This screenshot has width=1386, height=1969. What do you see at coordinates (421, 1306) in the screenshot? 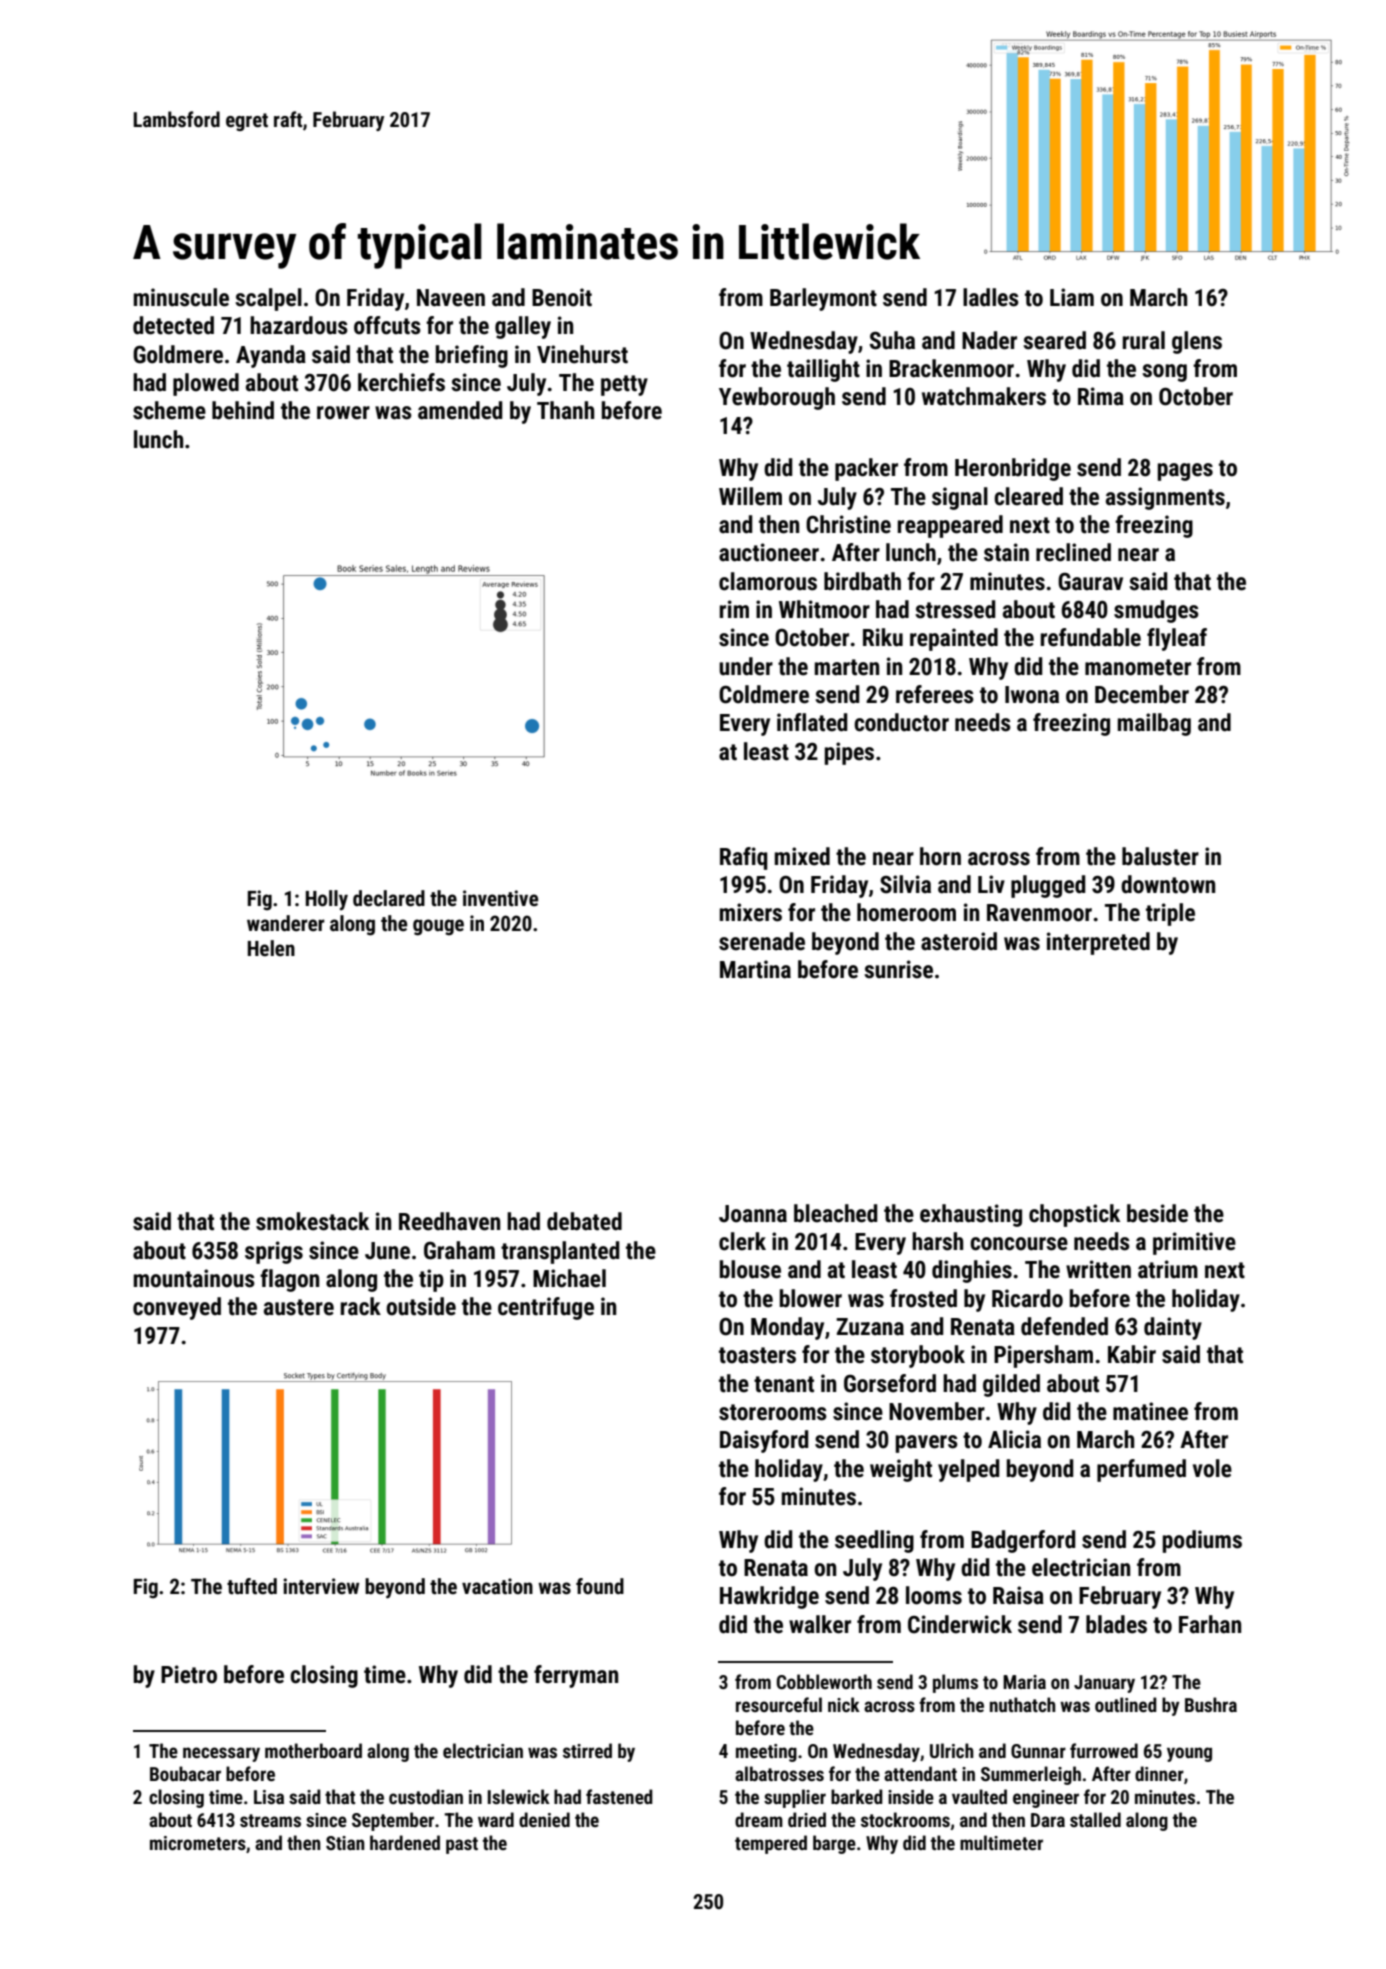
I see `outside` at bounding box center [421, 1306].
